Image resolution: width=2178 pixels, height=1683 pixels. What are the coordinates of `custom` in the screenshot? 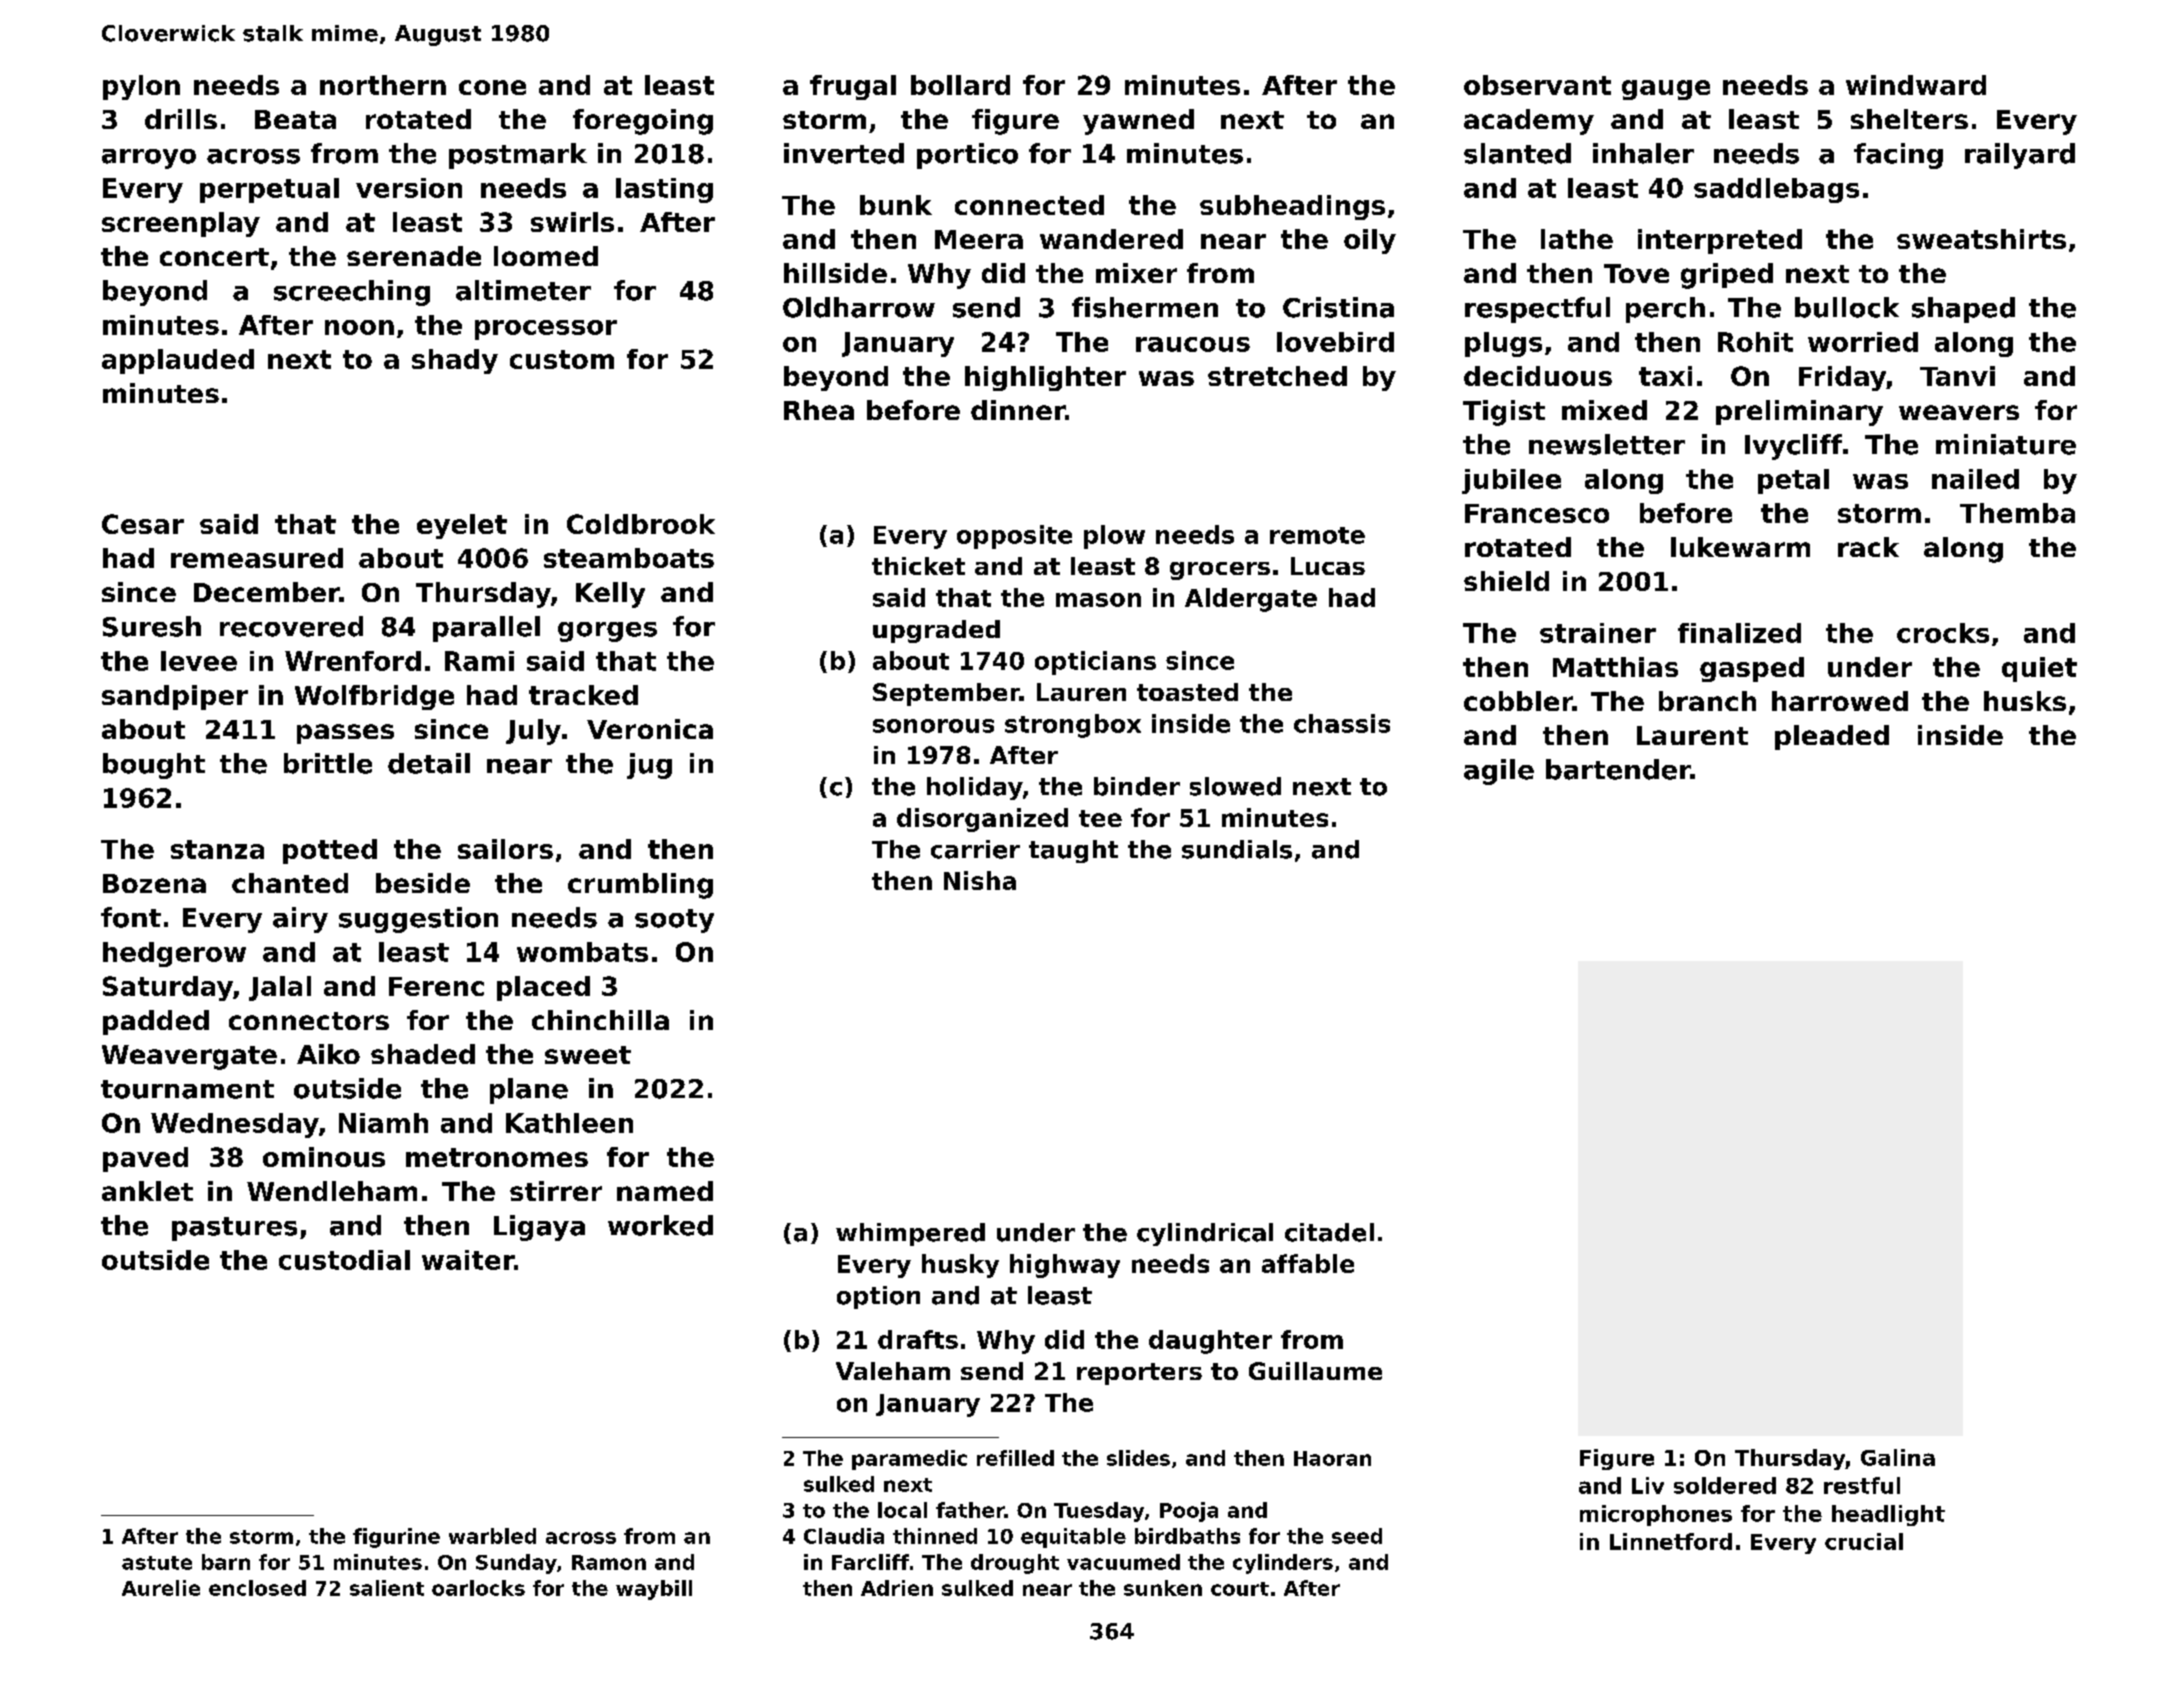 It's located at (562, 359).
